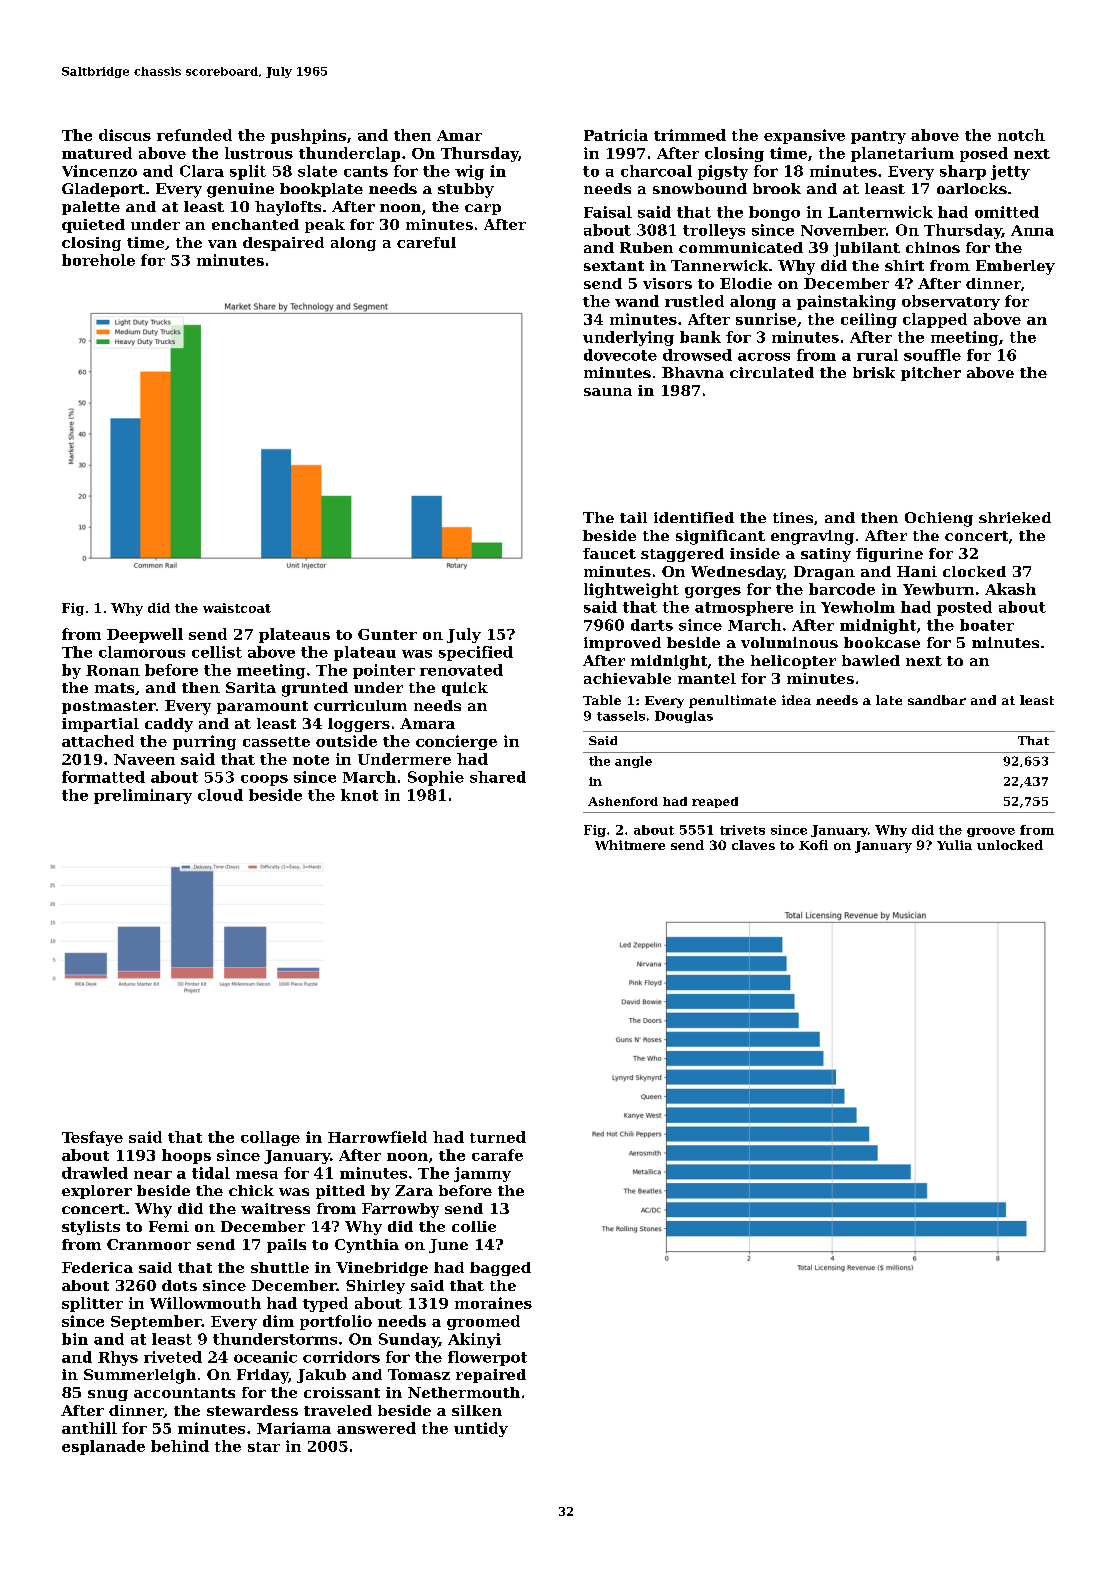  I want to click on stylists, so click(91, 1228).
